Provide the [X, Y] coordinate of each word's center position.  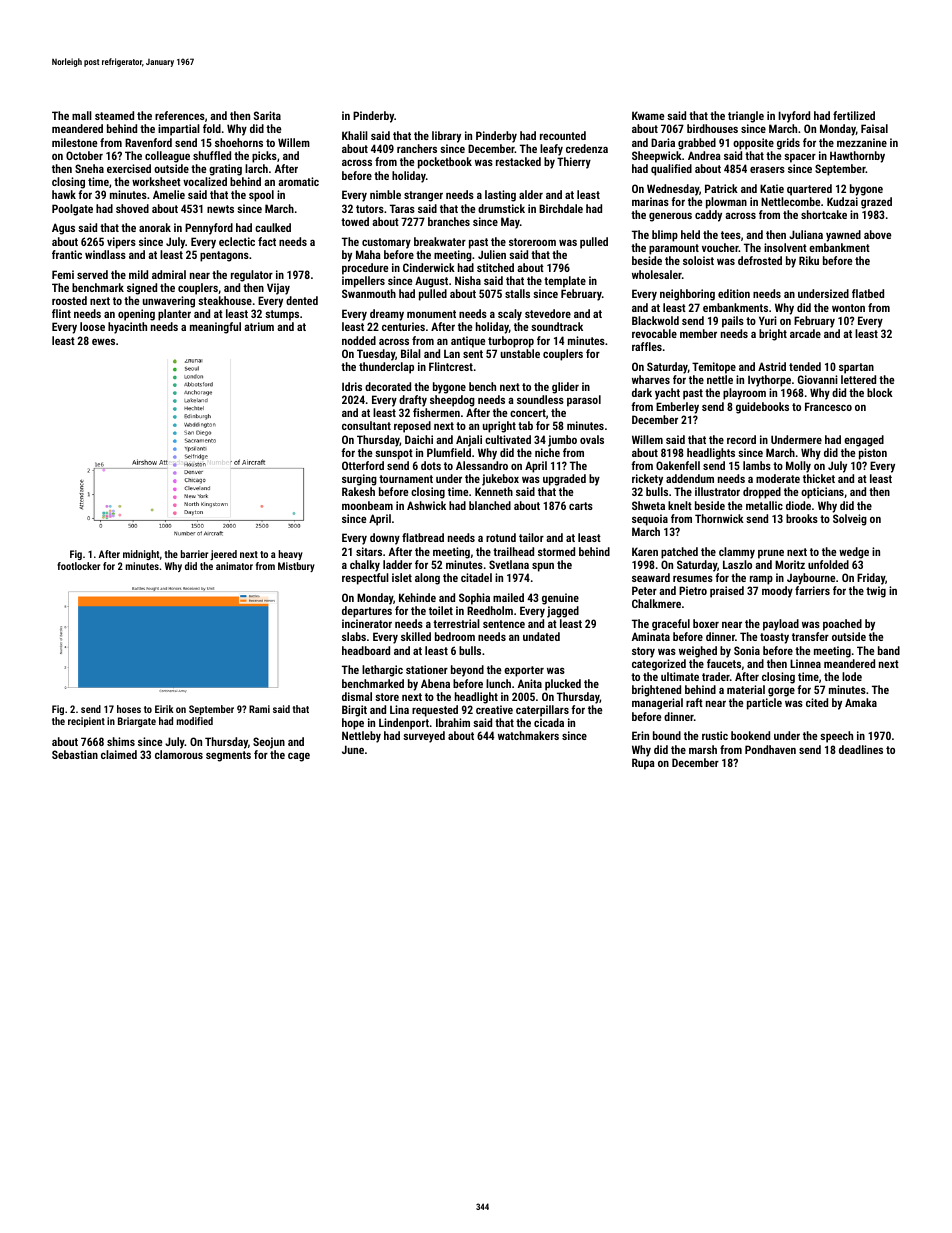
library [446, 137]
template [565, 282]
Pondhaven [770, 749]
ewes [103, 341]
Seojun [269, 743]
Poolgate [72, 210]
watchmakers [528, 735]
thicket [819, 478]
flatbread [423, 537]
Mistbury [296, 567]
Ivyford [794, 117]
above [877, 234]
